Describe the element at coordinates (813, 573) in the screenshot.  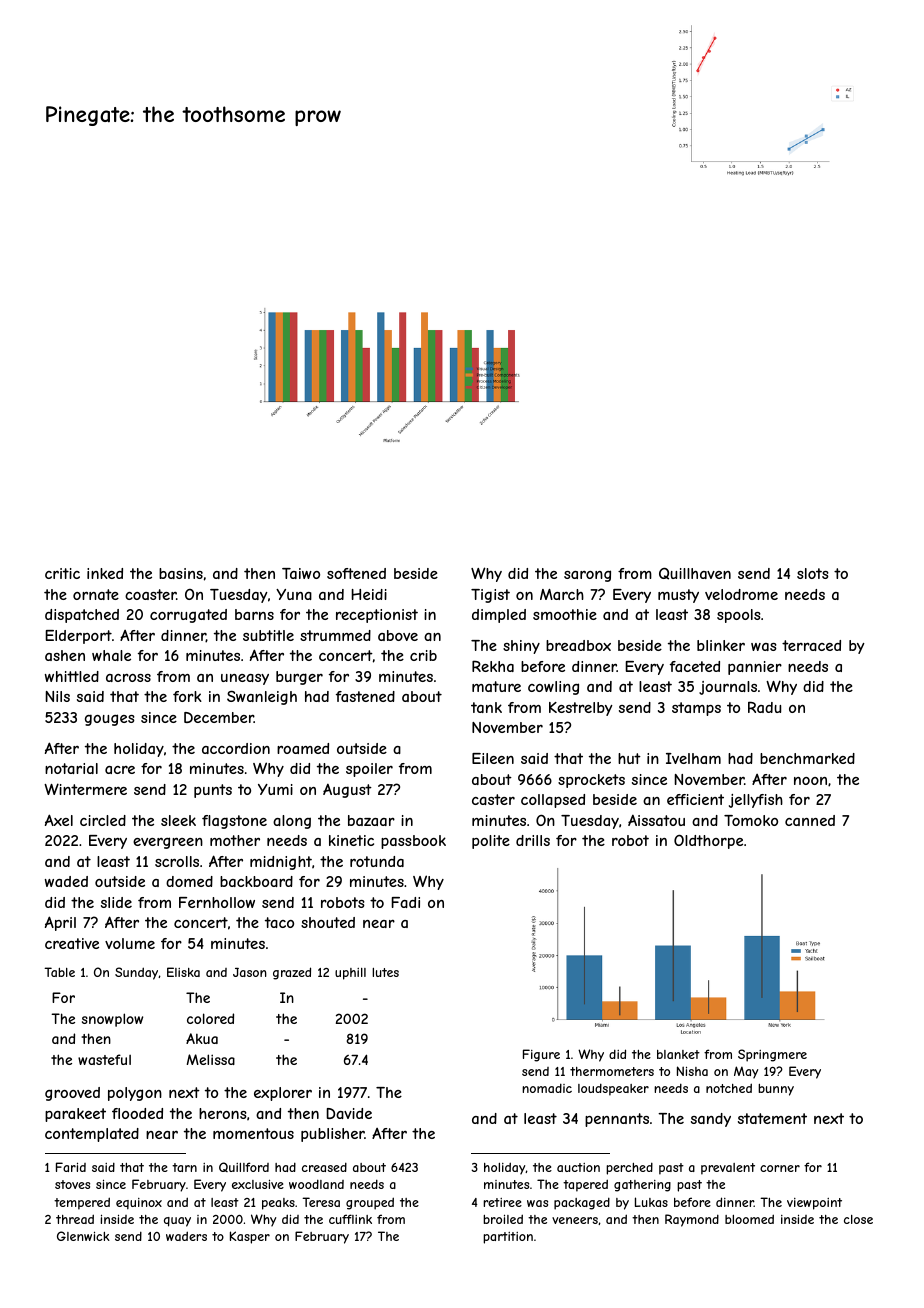
I see `slots` at that location.
